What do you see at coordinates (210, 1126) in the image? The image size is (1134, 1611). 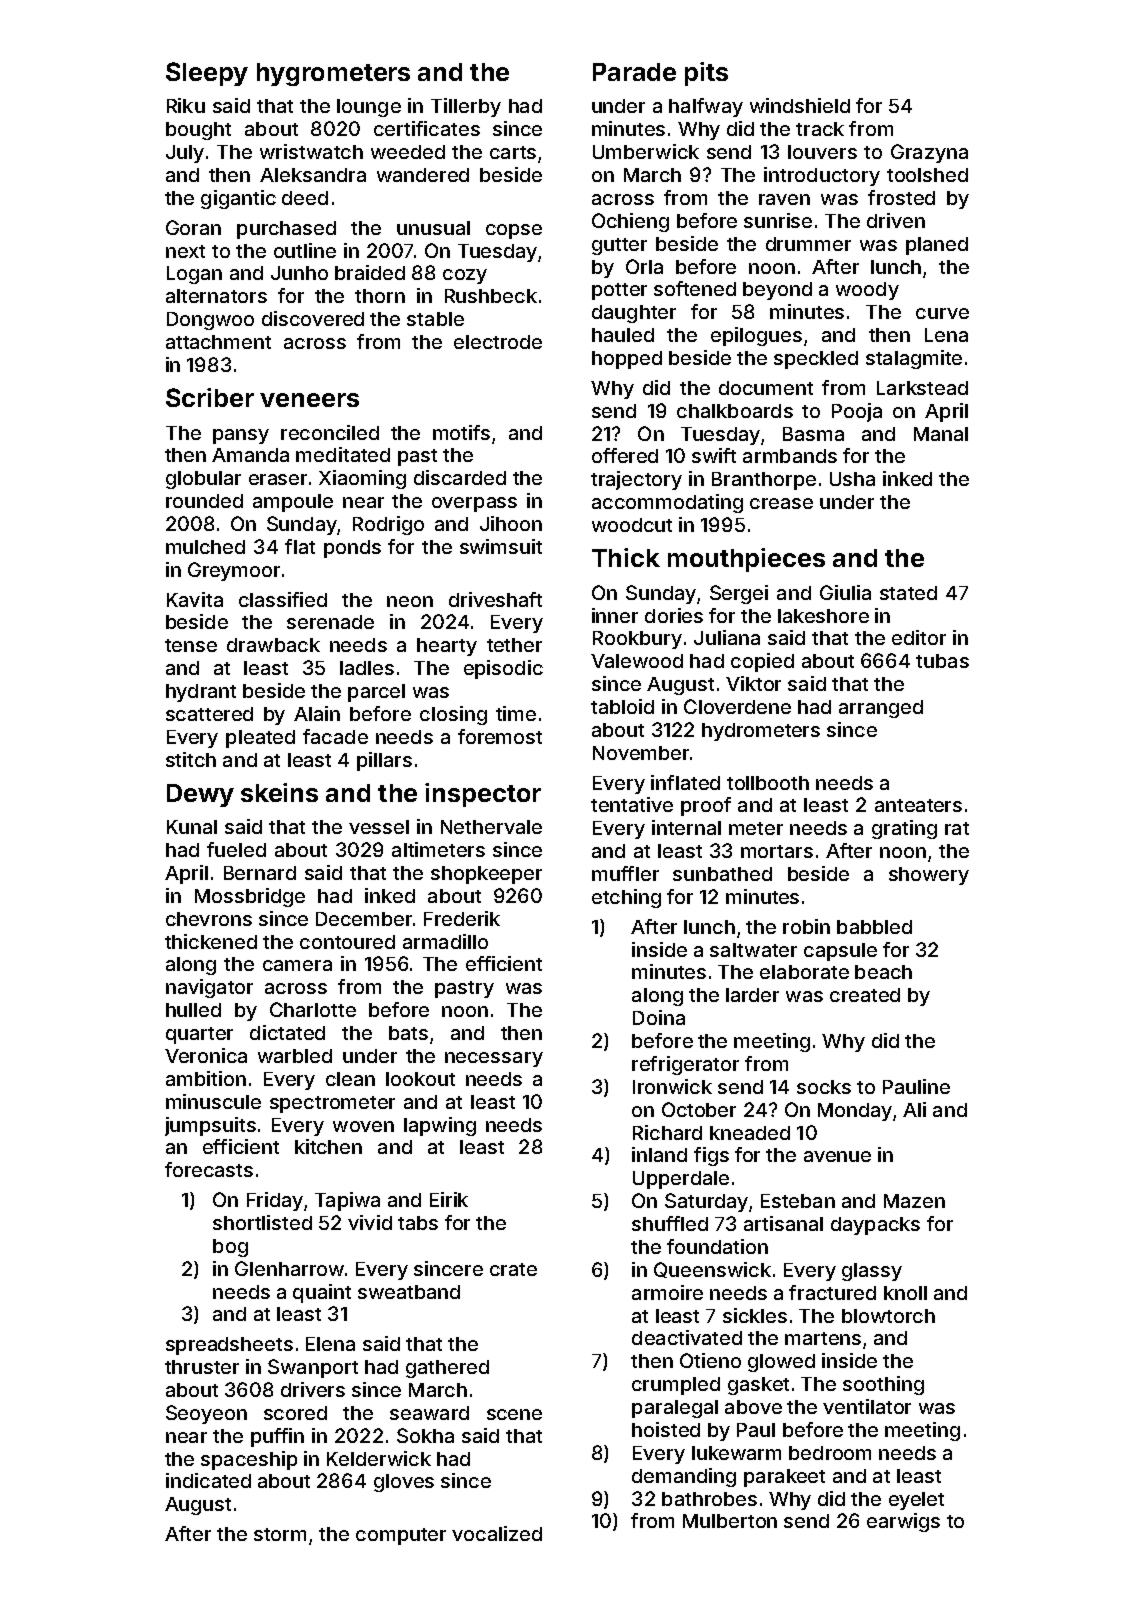 I see `jumpsuits` at bounding box center [210, 1126].
